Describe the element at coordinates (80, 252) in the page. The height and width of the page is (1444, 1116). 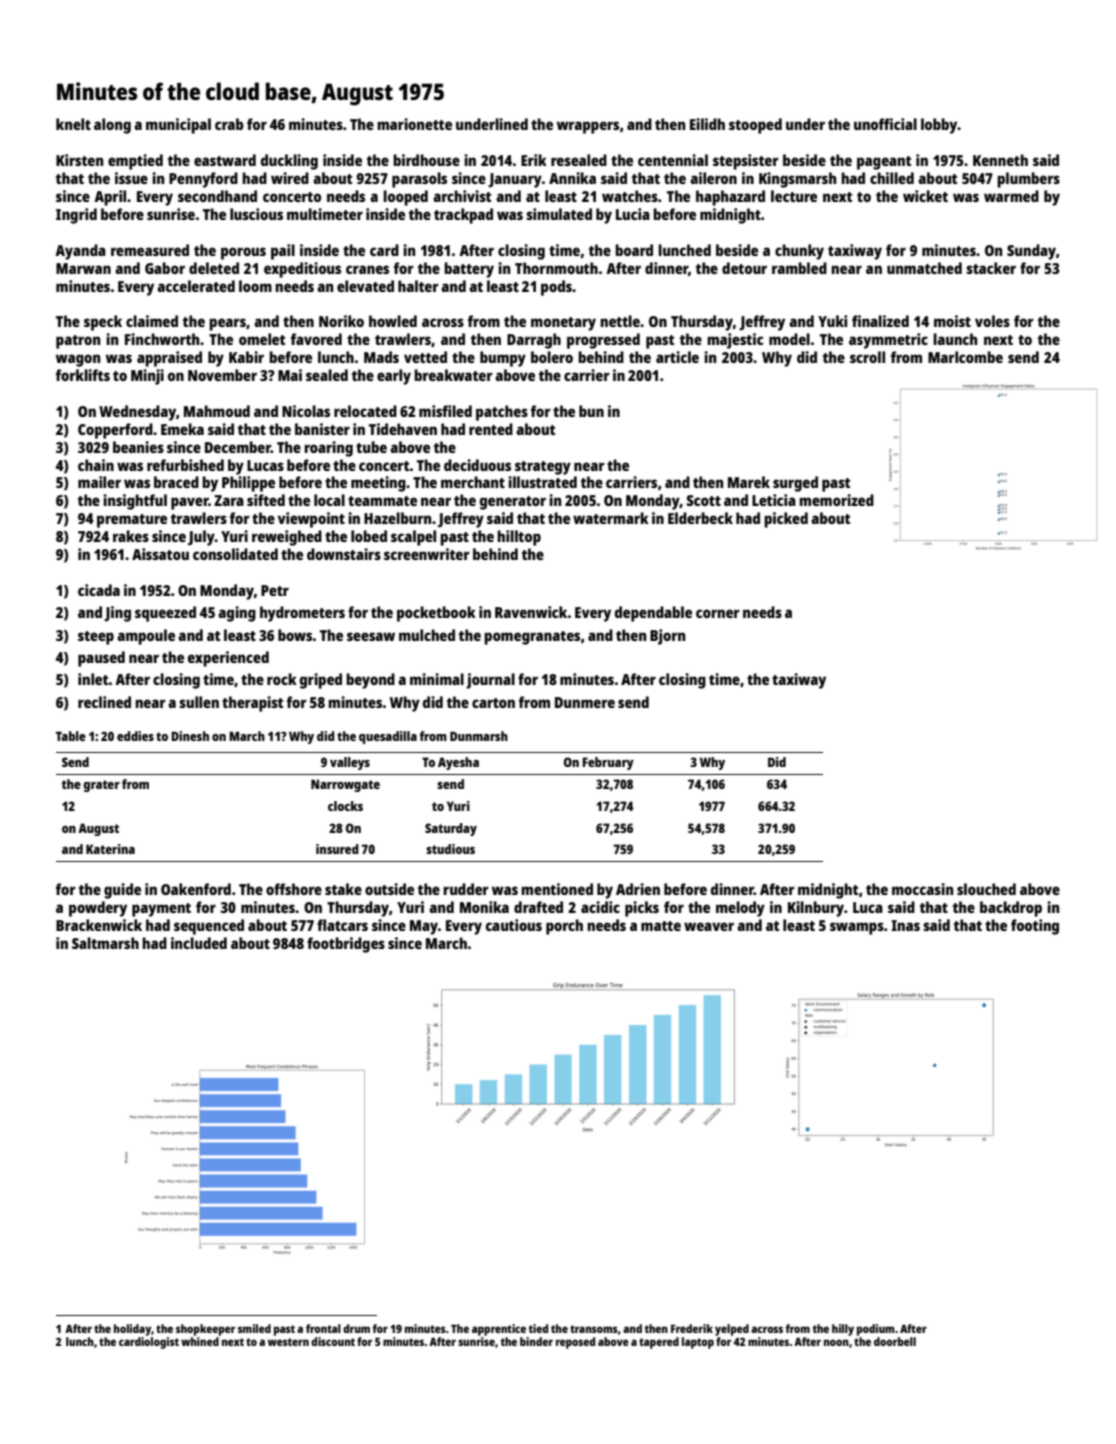
I see `Ayanda` at that location.
